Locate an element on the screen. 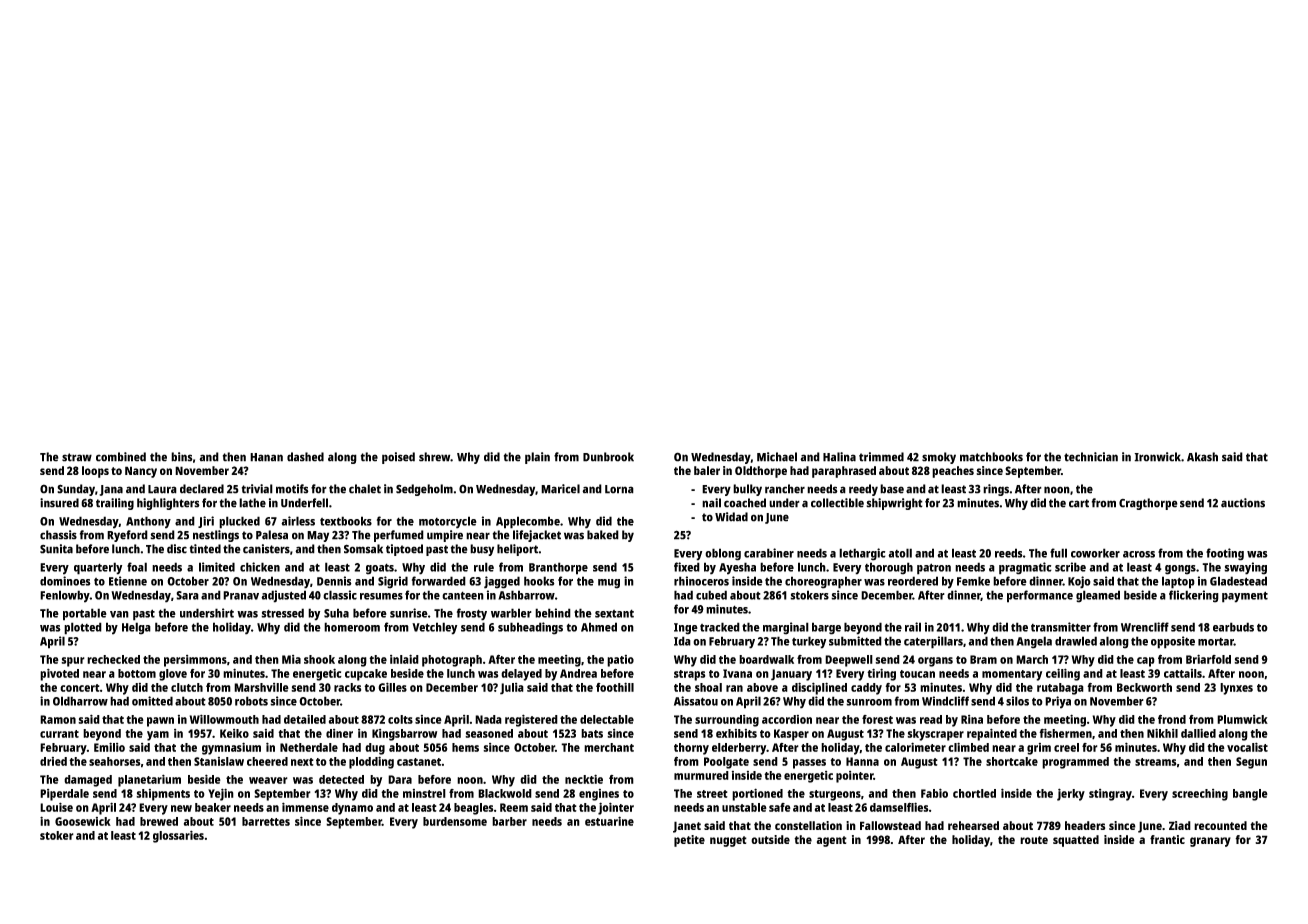  glossaries is located at coordinates (178, 836).
